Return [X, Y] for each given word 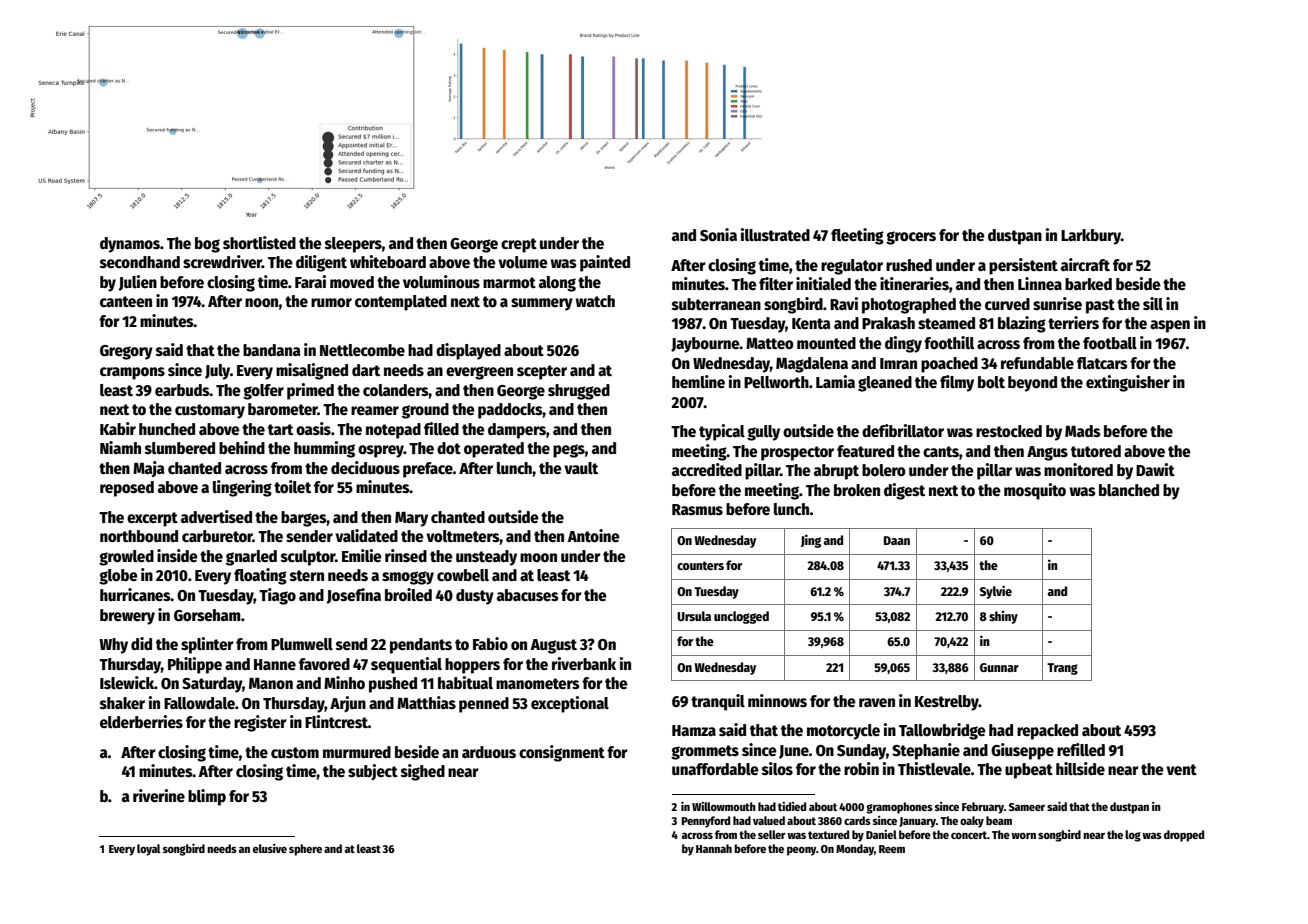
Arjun [348, 704]
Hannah [714, 848]
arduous [489, 752]
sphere [305, 850]
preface [428, 470]
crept [519, 245]
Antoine [594, 535]
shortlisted [259, 242]
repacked [1047, 732]
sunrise [1057, 303]
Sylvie [996, 592]
